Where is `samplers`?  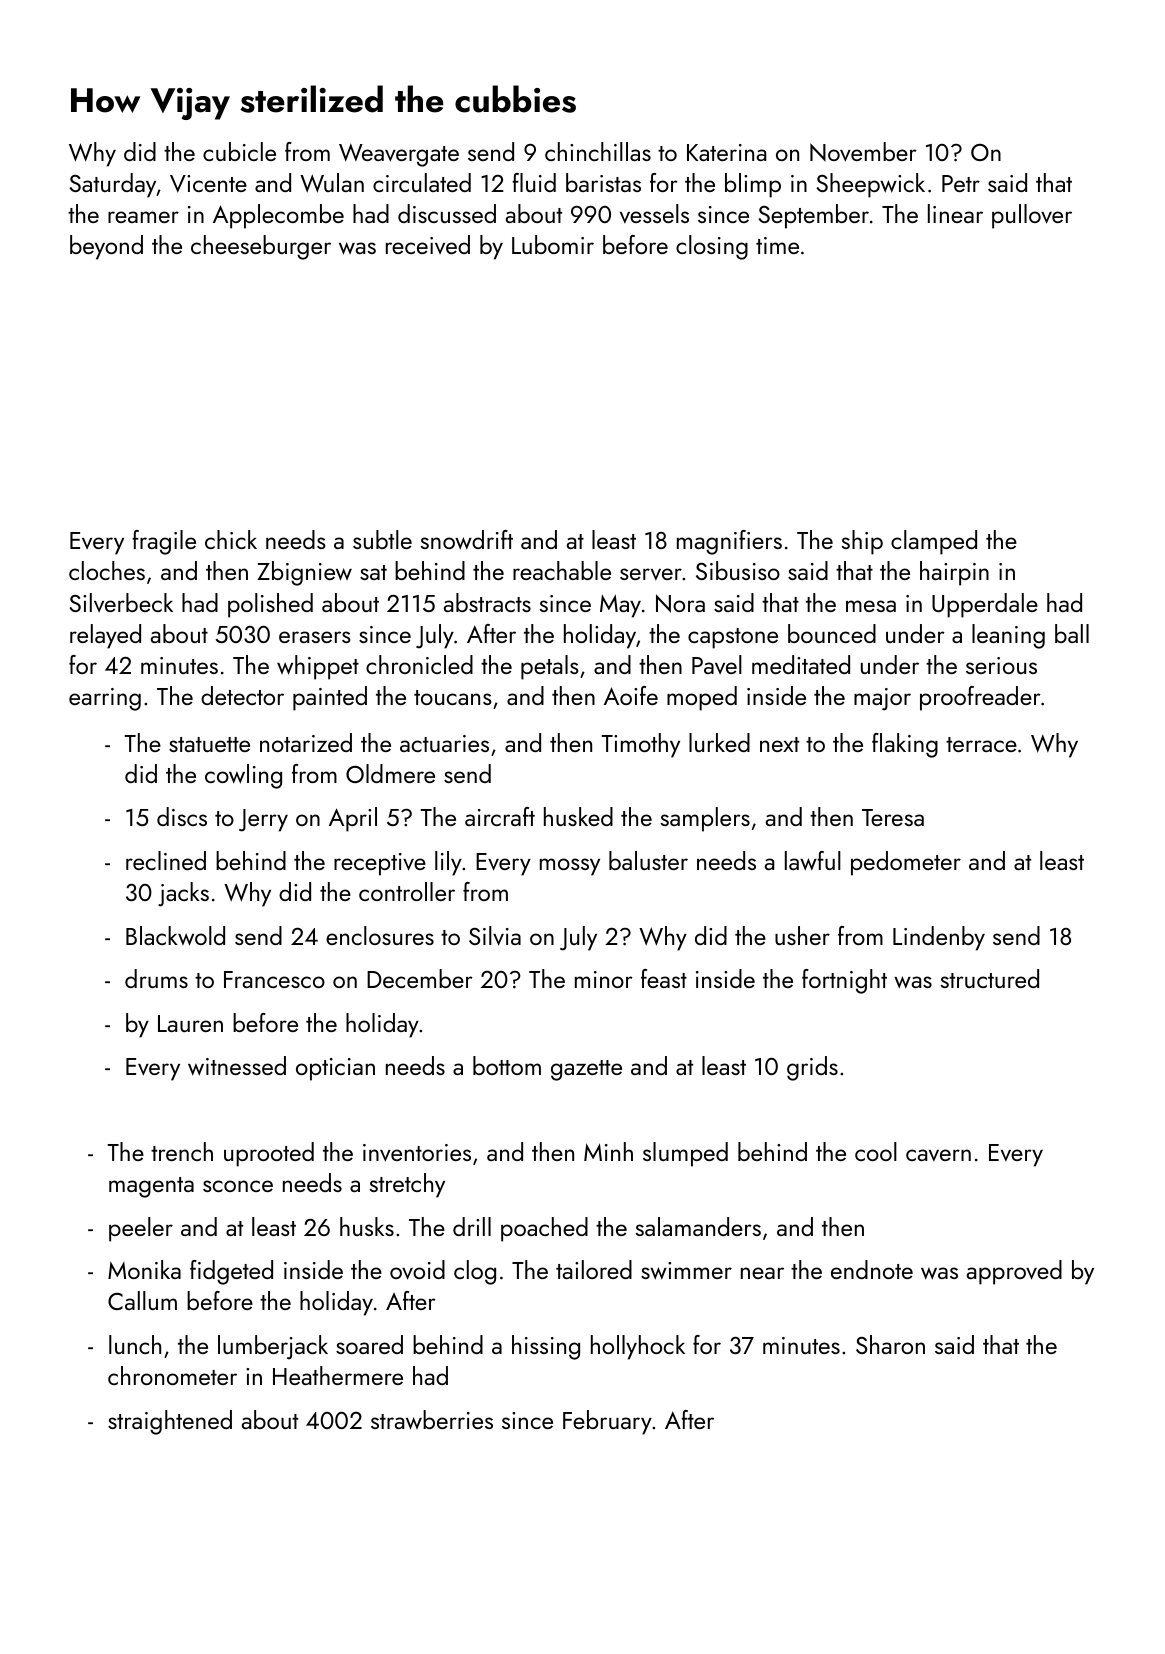
samplers is located at coordinates (705, 819).
